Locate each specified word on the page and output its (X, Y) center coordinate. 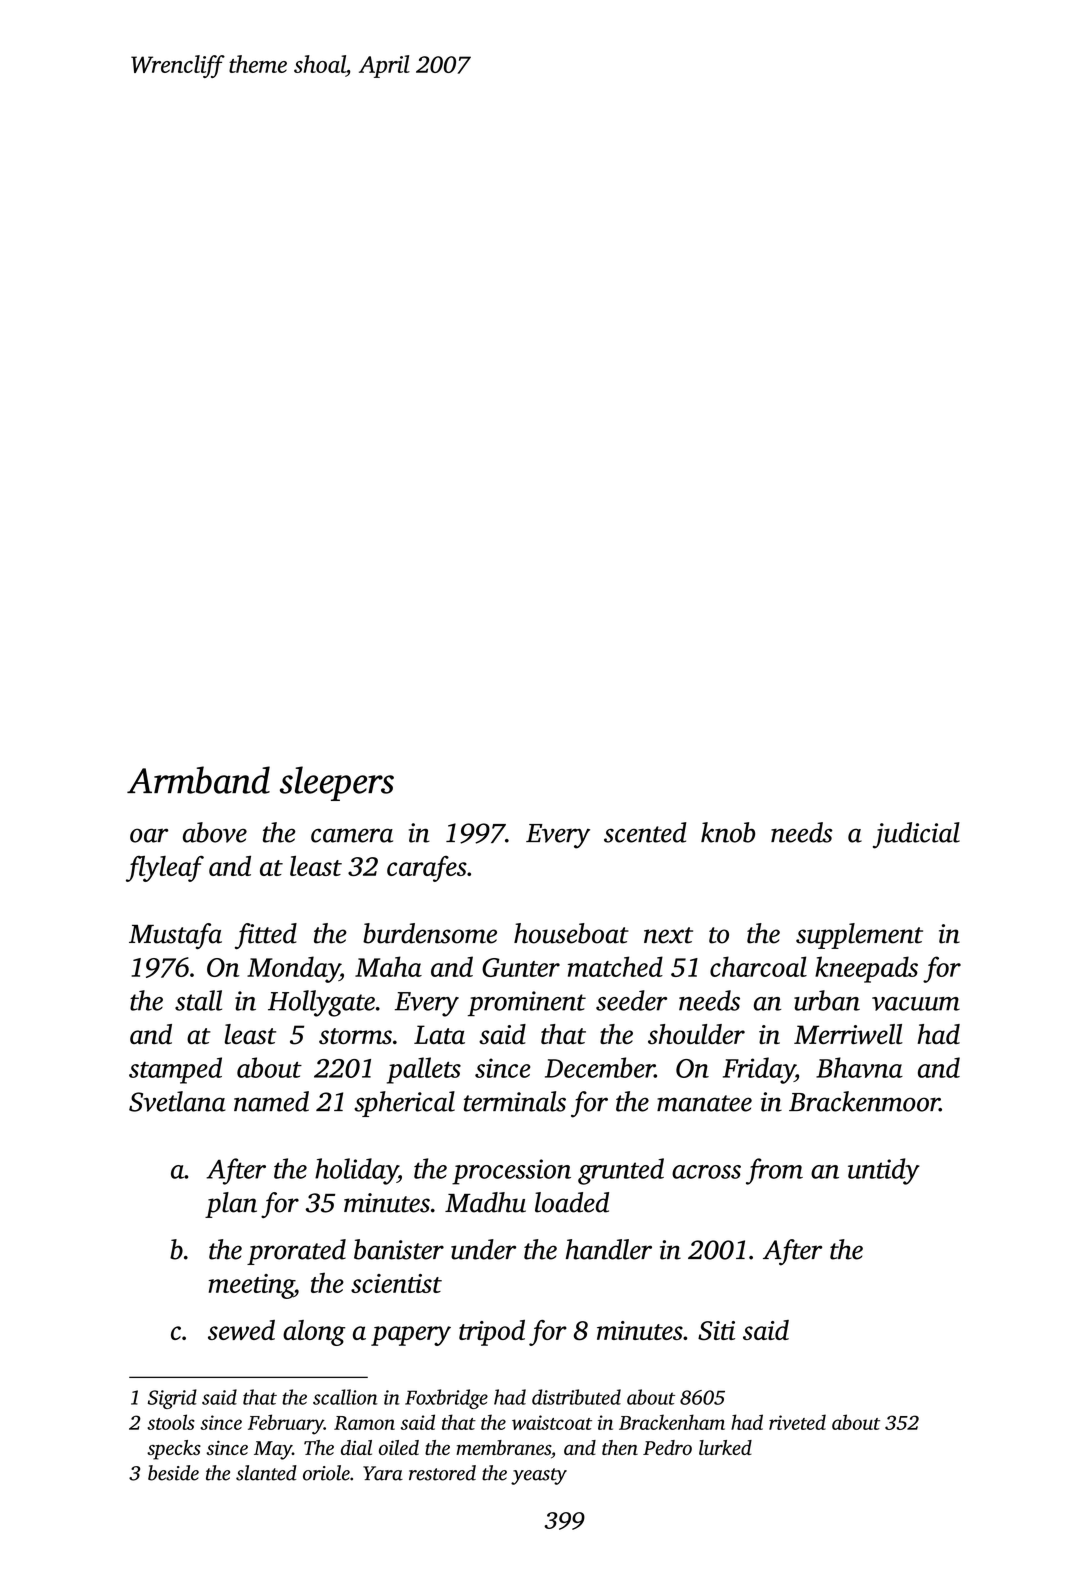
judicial (916, 835)
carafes (427, 869)
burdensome (430, 933)
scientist (396, 1283)
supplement (859, 936)
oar (149, 835)
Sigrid (172, 1399)
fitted (266, 936)
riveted (797, 1422)
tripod (492, 1333)
